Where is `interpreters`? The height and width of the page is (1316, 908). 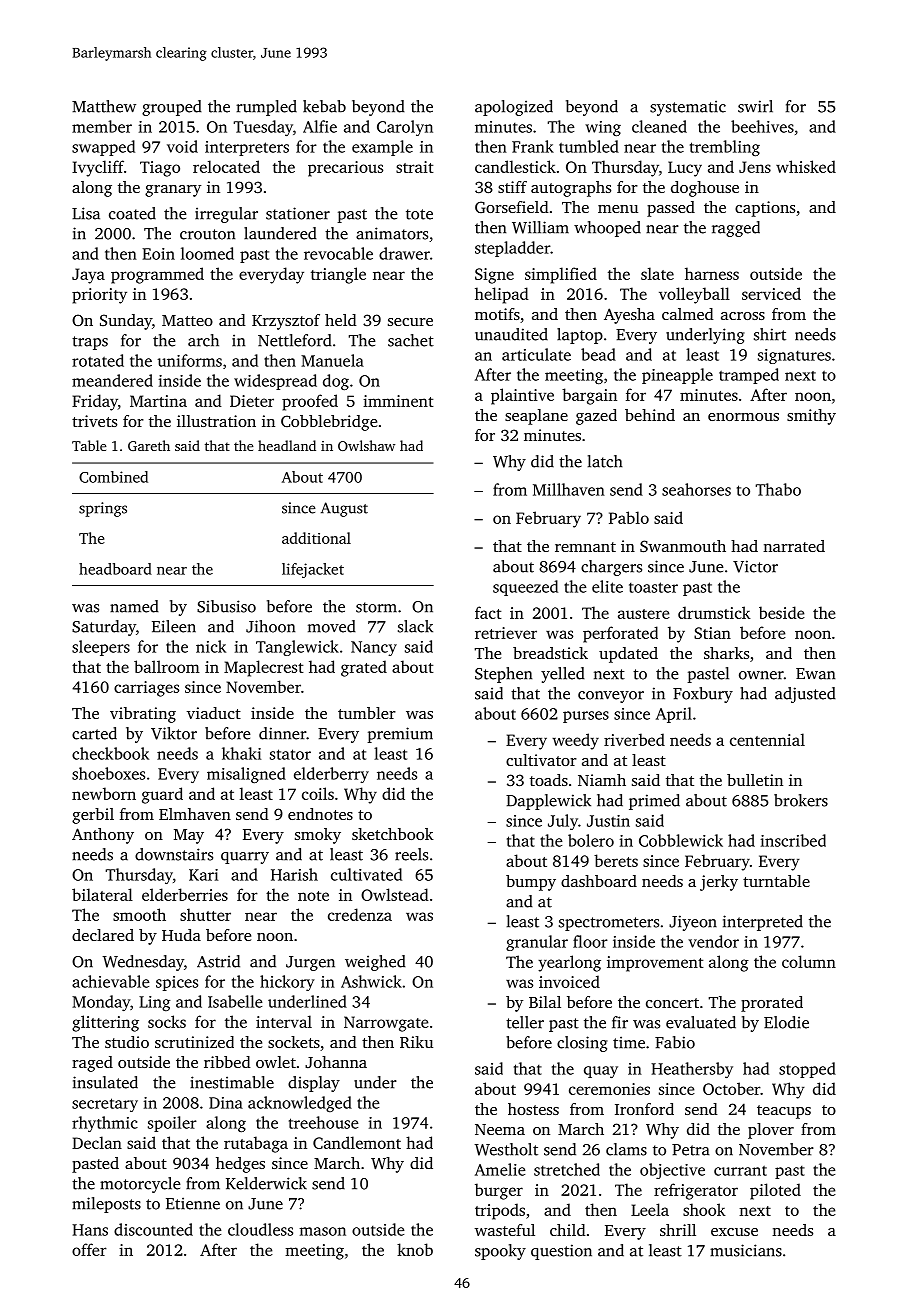 interpreters is located at coordinates (247, 148).
